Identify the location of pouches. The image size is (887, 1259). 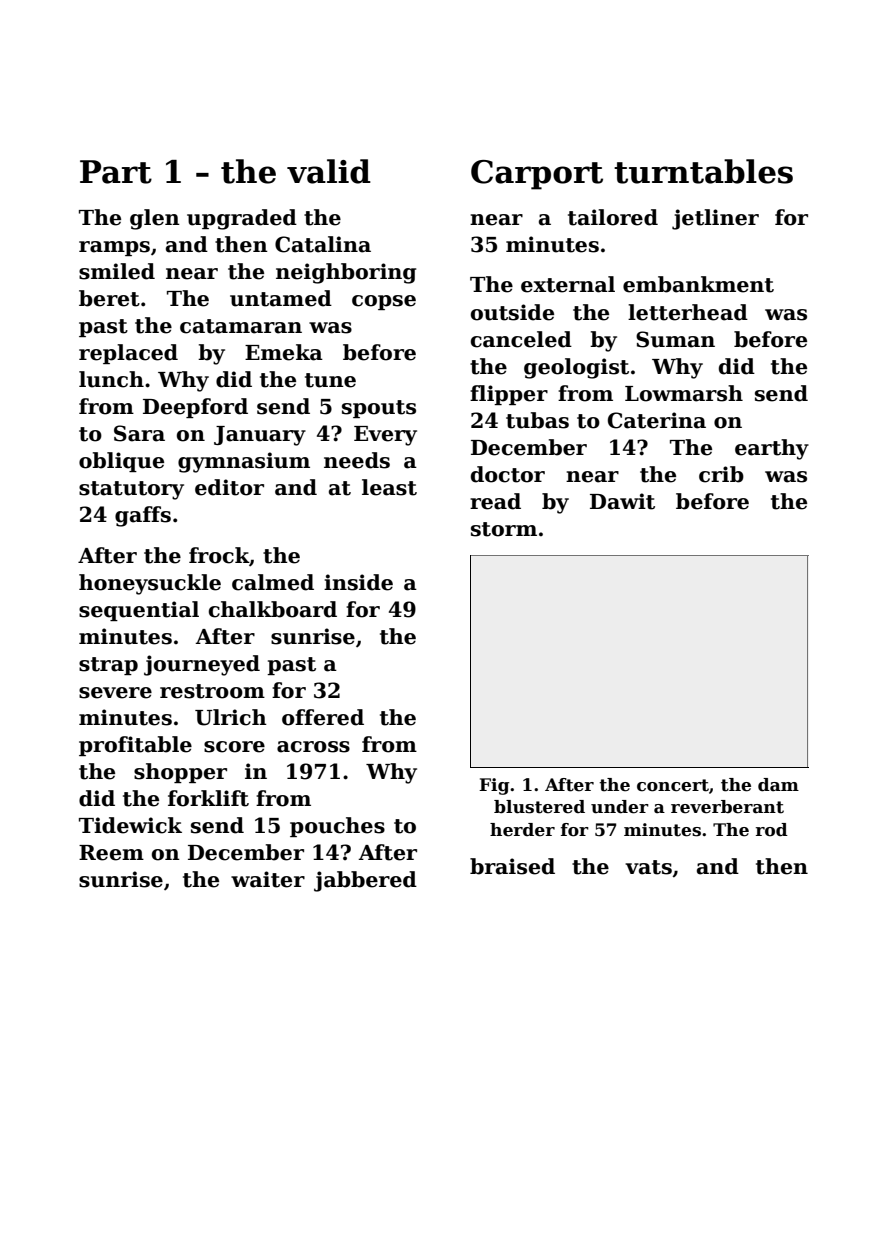
(337, 827).
